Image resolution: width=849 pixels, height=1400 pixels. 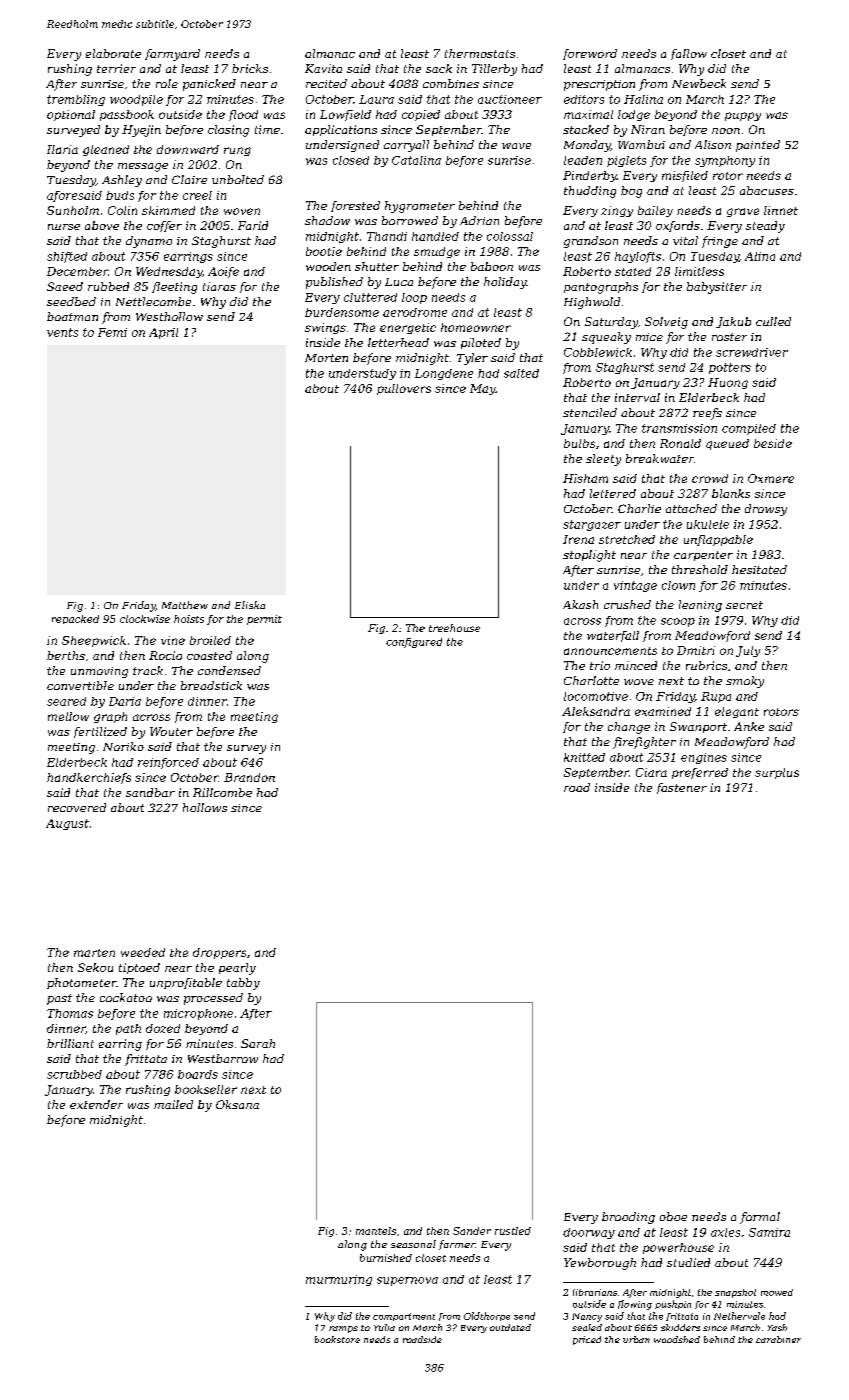 What do you see at coordinates (228, 131) in the screenshot?
I see `closing` at bounding box center [228, 131].
